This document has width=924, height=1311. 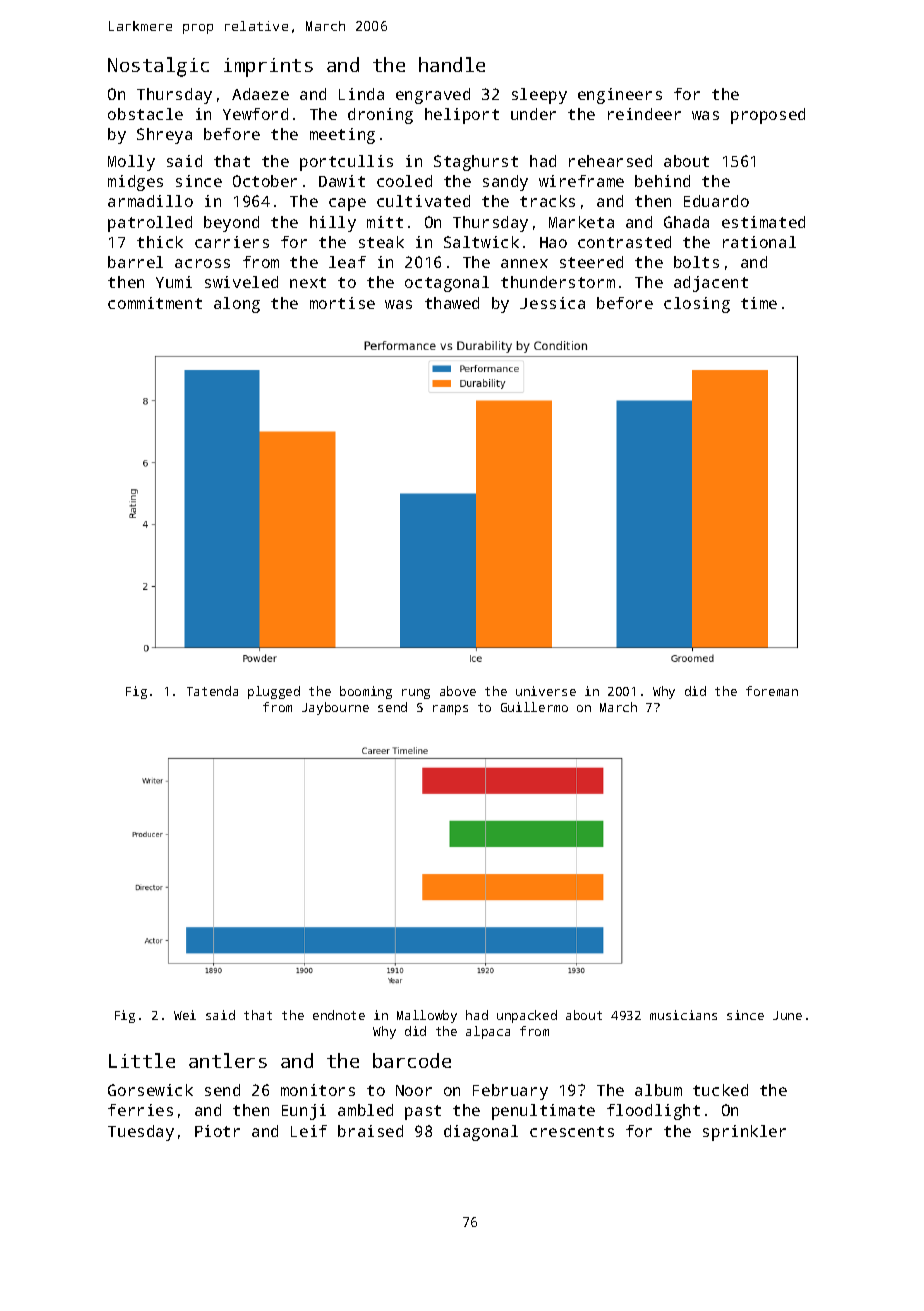 I want to click on floodlight, so click(x=653, y=1112).
